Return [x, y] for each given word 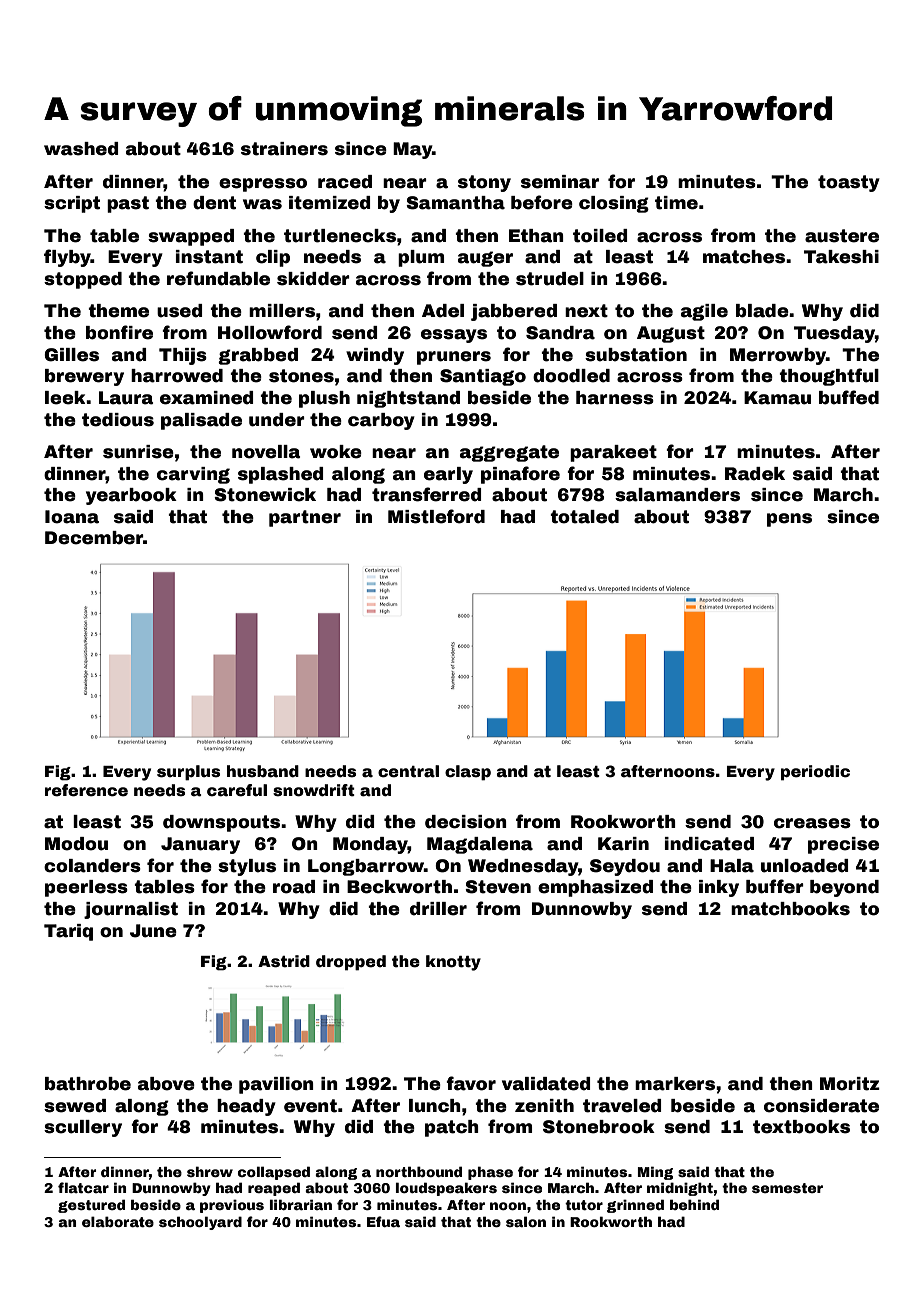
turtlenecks [340, 236]
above [166, 1084]
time [676, 203]
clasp [468, 773]
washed [81, 149]
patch [452, 1128]
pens [789, 520]
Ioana [72, 517]
